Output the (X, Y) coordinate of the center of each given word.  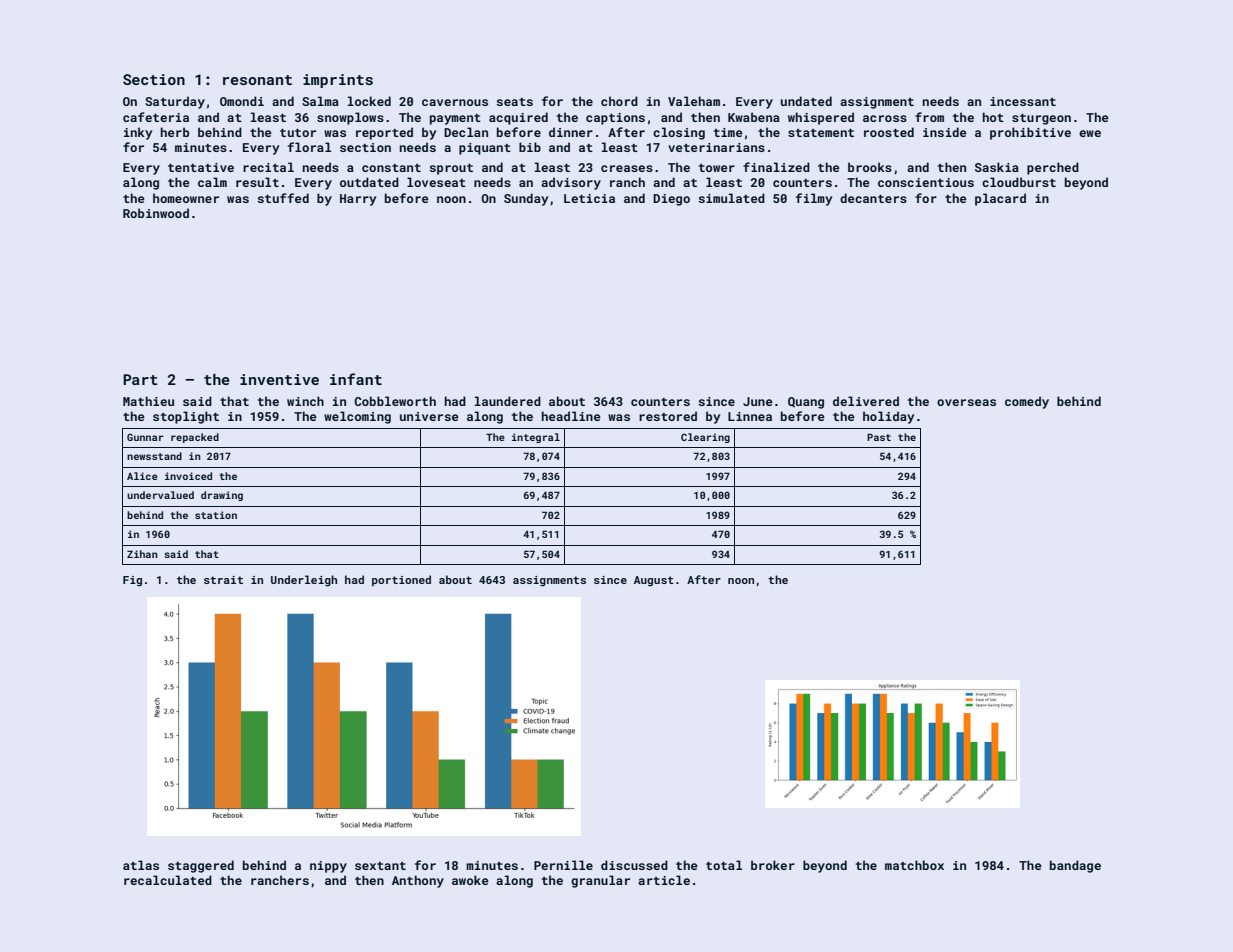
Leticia (589, 198)
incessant (1023, 101)
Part (140, 379)
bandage (1075, 866)
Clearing (705, 438)
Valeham (694, 101)
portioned (401, 581)
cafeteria (156, 117)
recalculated (168, 880)
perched (1053, 168)
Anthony (418, 881)
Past (879, 437)
